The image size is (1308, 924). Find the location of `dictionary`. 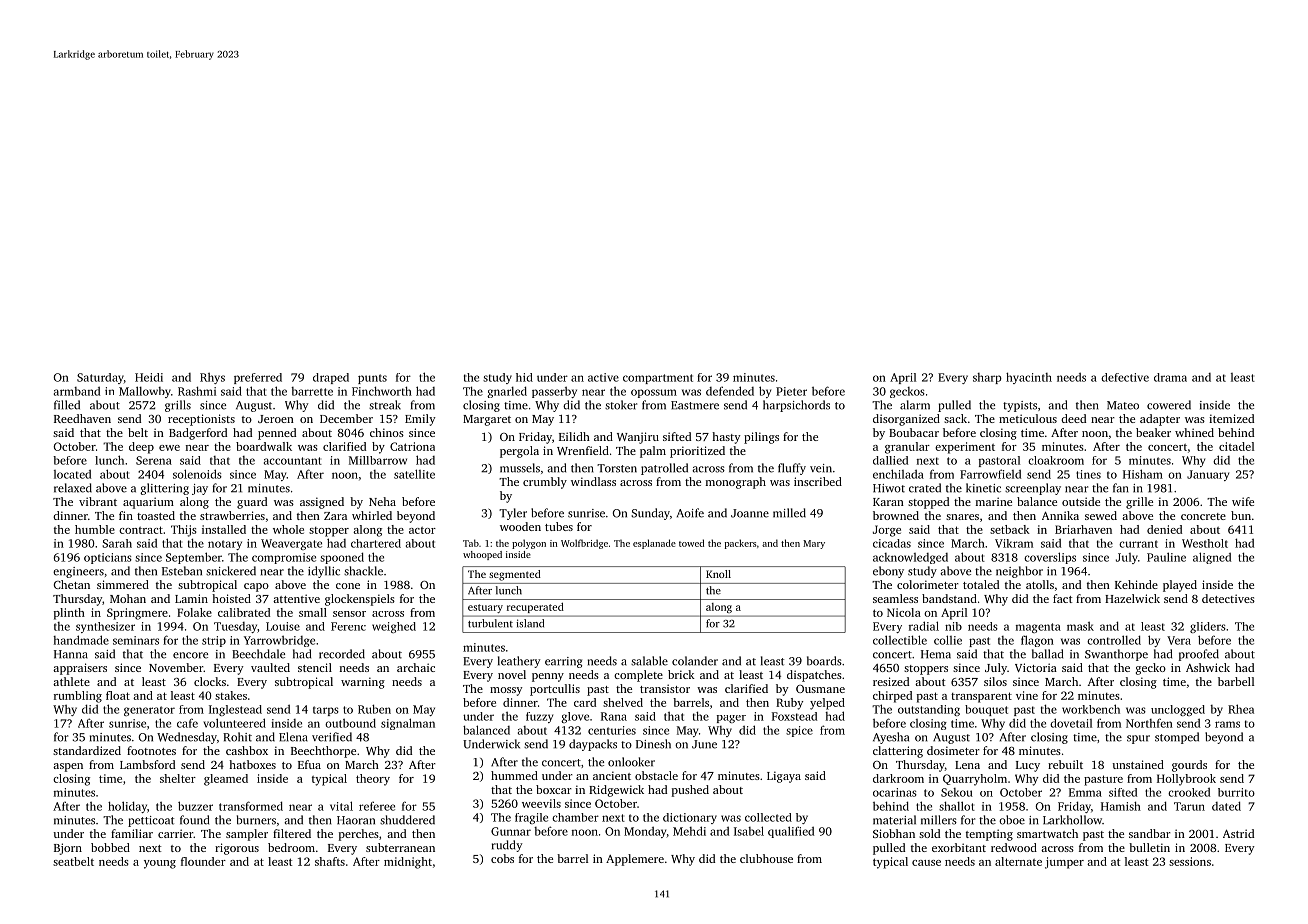

dictionary is located at coordinates (690, 818).
